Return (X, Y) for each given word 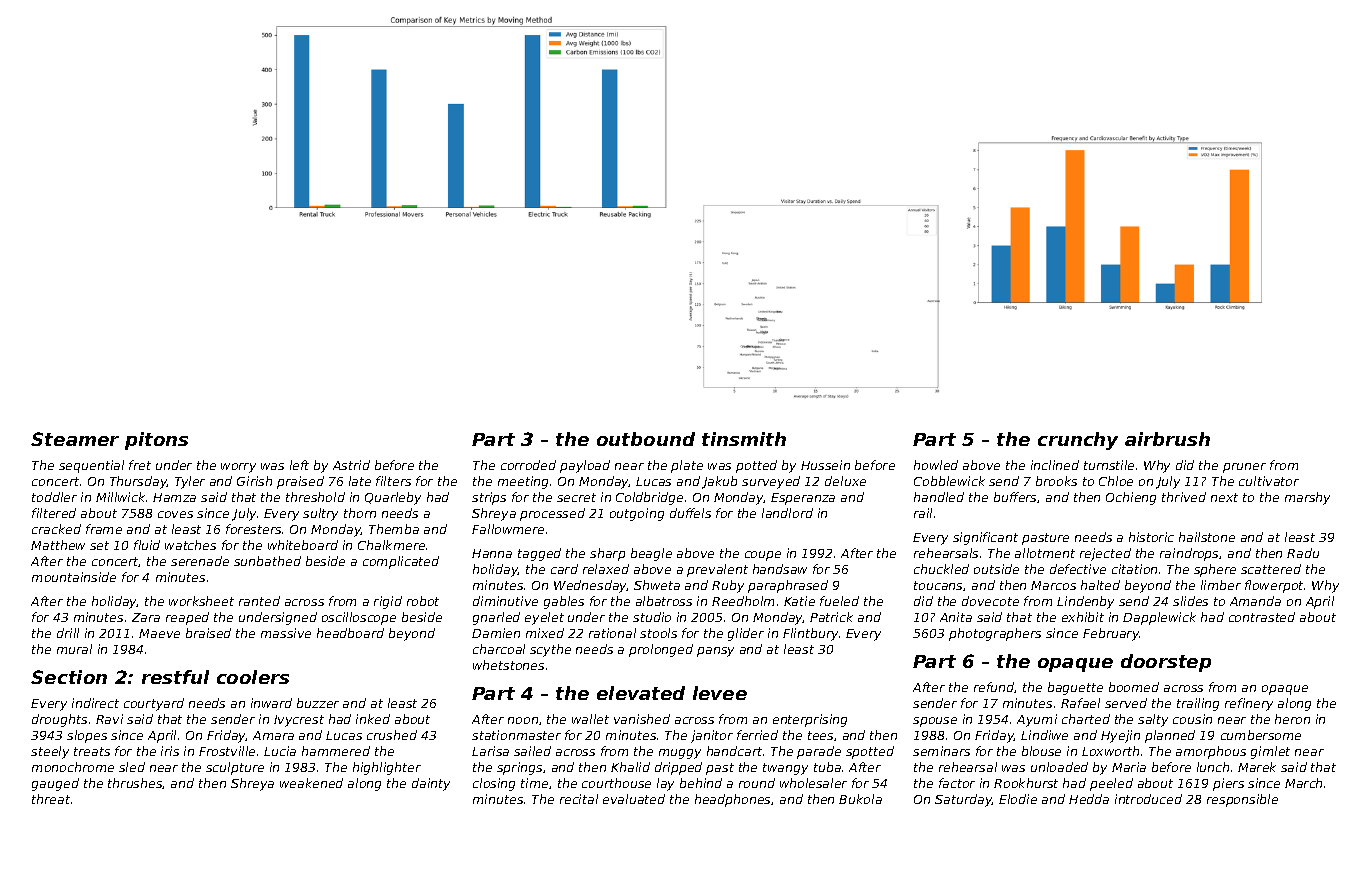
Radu (1303, 553)
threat (51, 799)
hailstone (1207, 537)
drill (68, 633)
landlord (787, 513)
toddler (54, 497)
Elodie (1018, 799)
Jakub (719, 482)
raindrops (1189, 554)
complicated (401, 562)
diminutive (505, 601)
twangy (785, 769)
